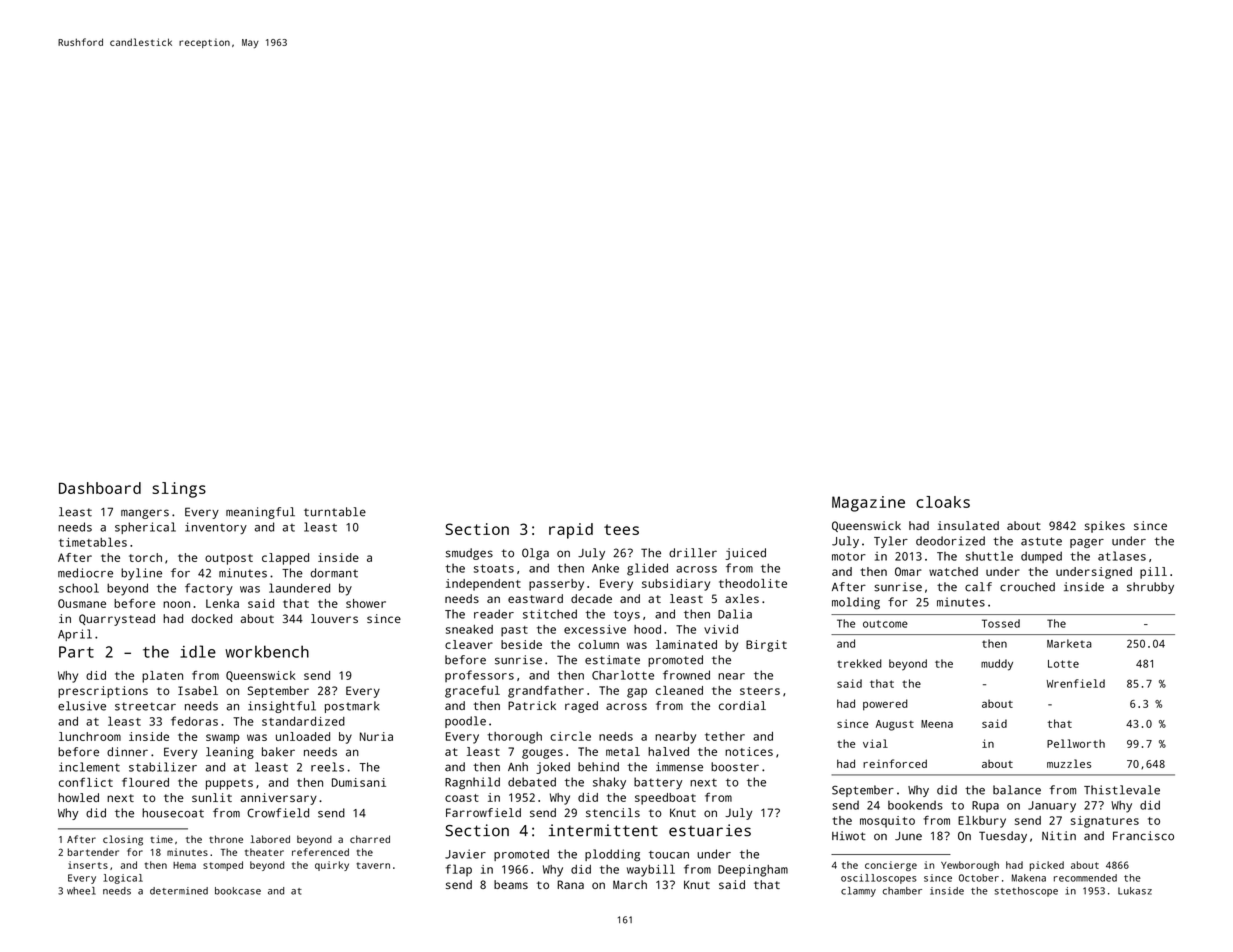 The width and height of the document is (1233, 952). What do you see at coordinates (885, 624) in the document?
I see `outcome` at bounding box center [885, 624].
